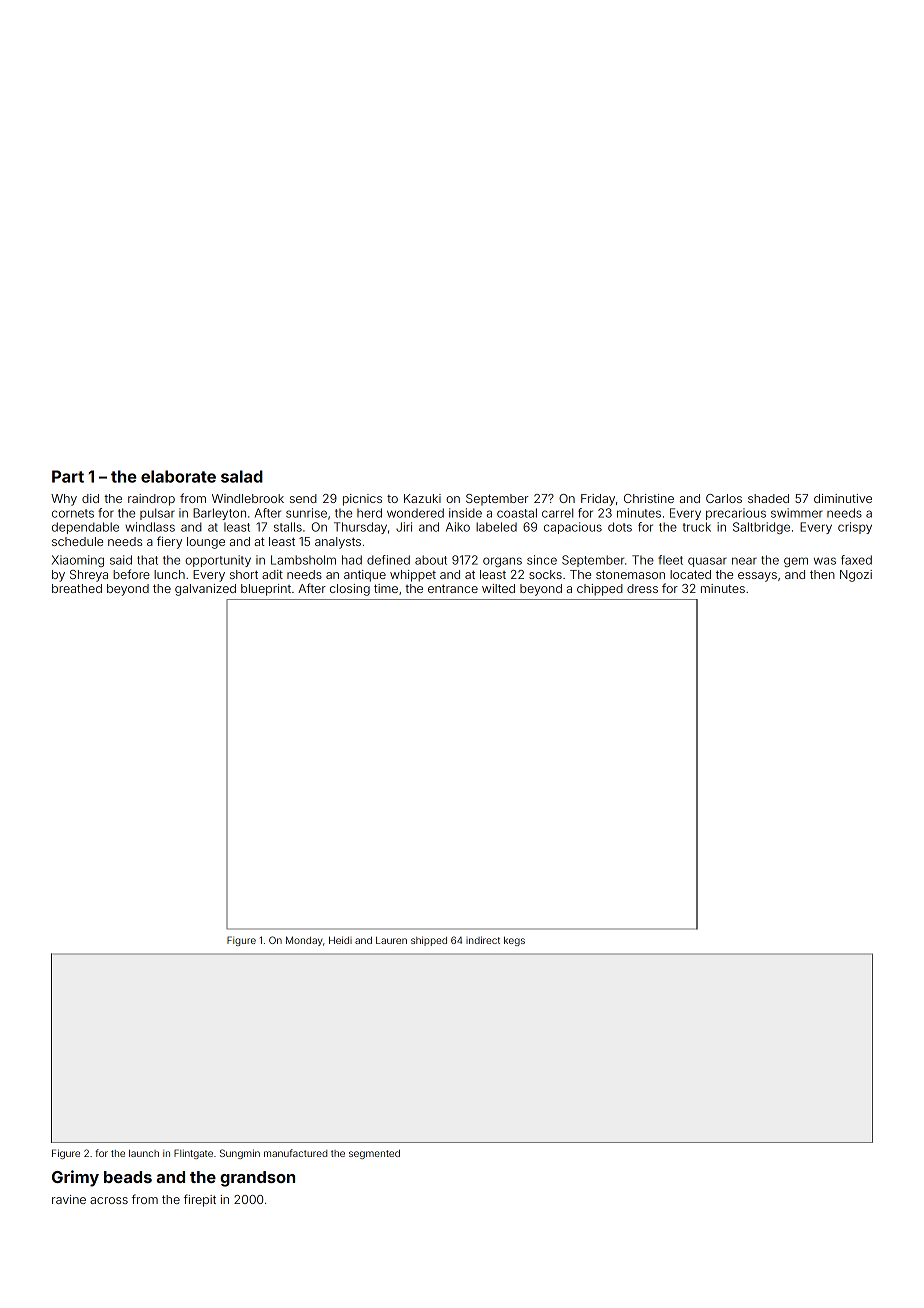  What do you see at coordinates (598, 500) in the image?
I see `Friday` at bounding box center [598, 500].
